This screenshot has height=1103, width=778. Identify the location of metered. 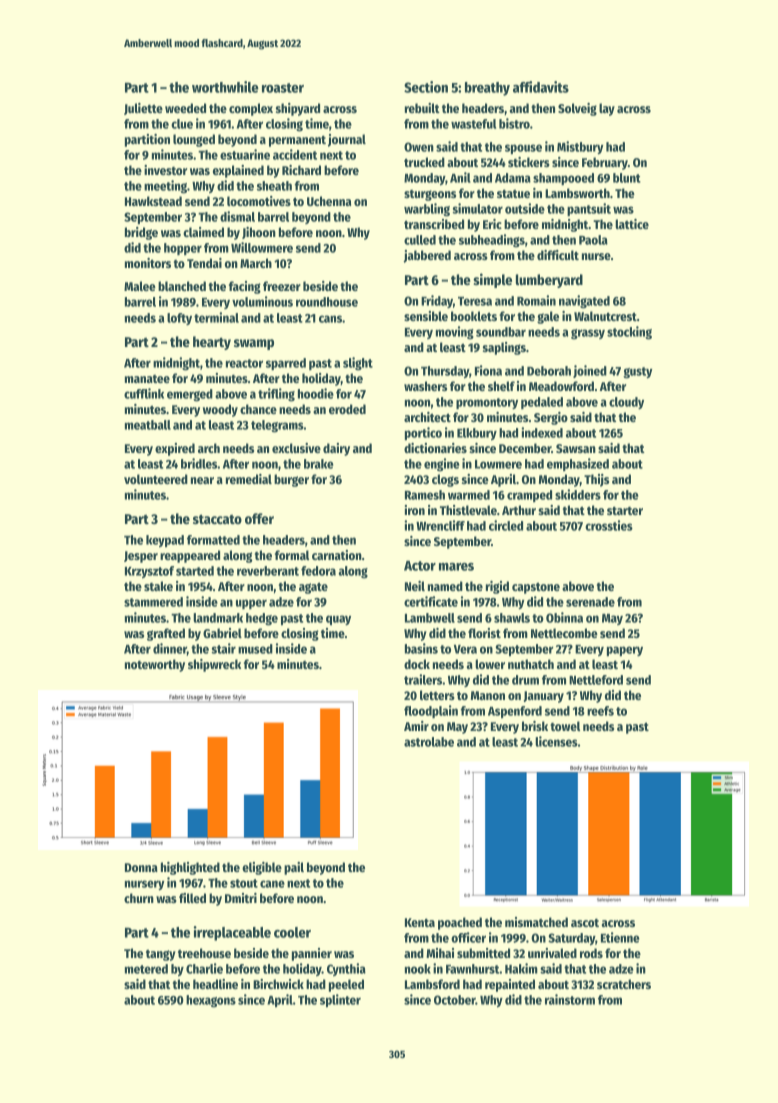
(146, 969).
